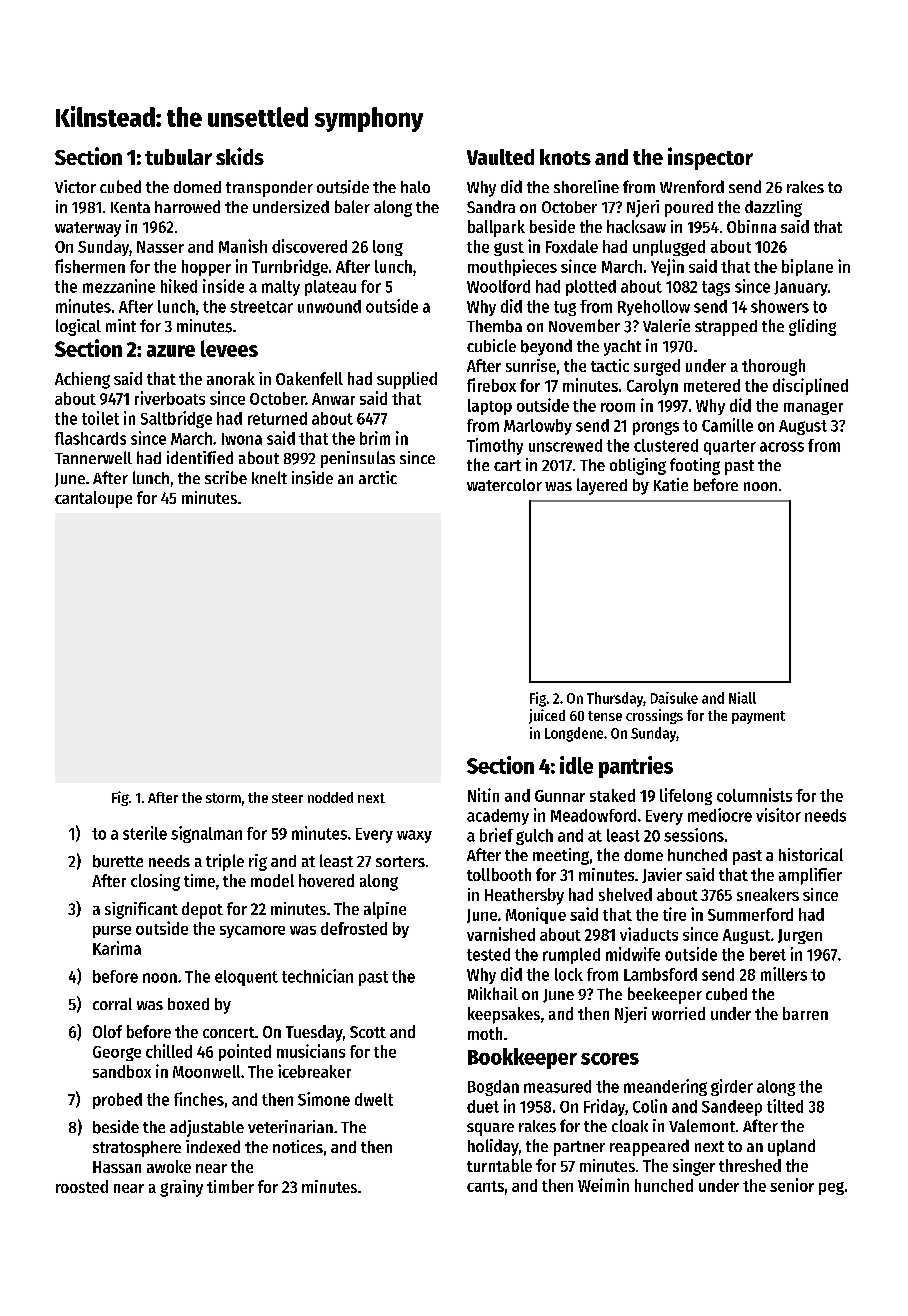 Image resolution: width=908 pixels, height=1316 pixels. Describe the element at coordinates (230, 1186) in the image. I see `timber` at that location.
